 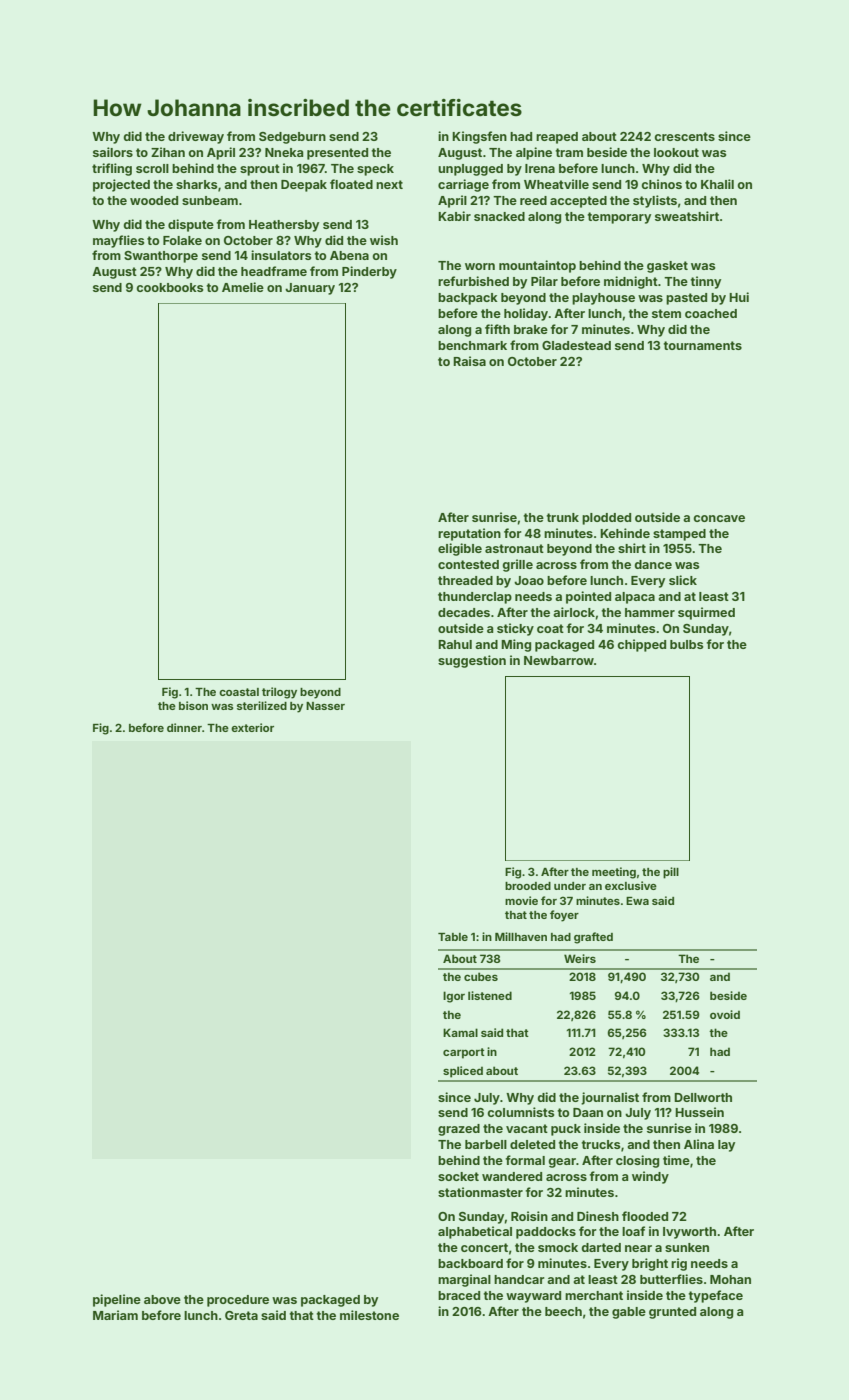 What do you see at coordinates (115, 1315) in the screenshot?
I see `Mariam` at bounding box center [115, 1315].
